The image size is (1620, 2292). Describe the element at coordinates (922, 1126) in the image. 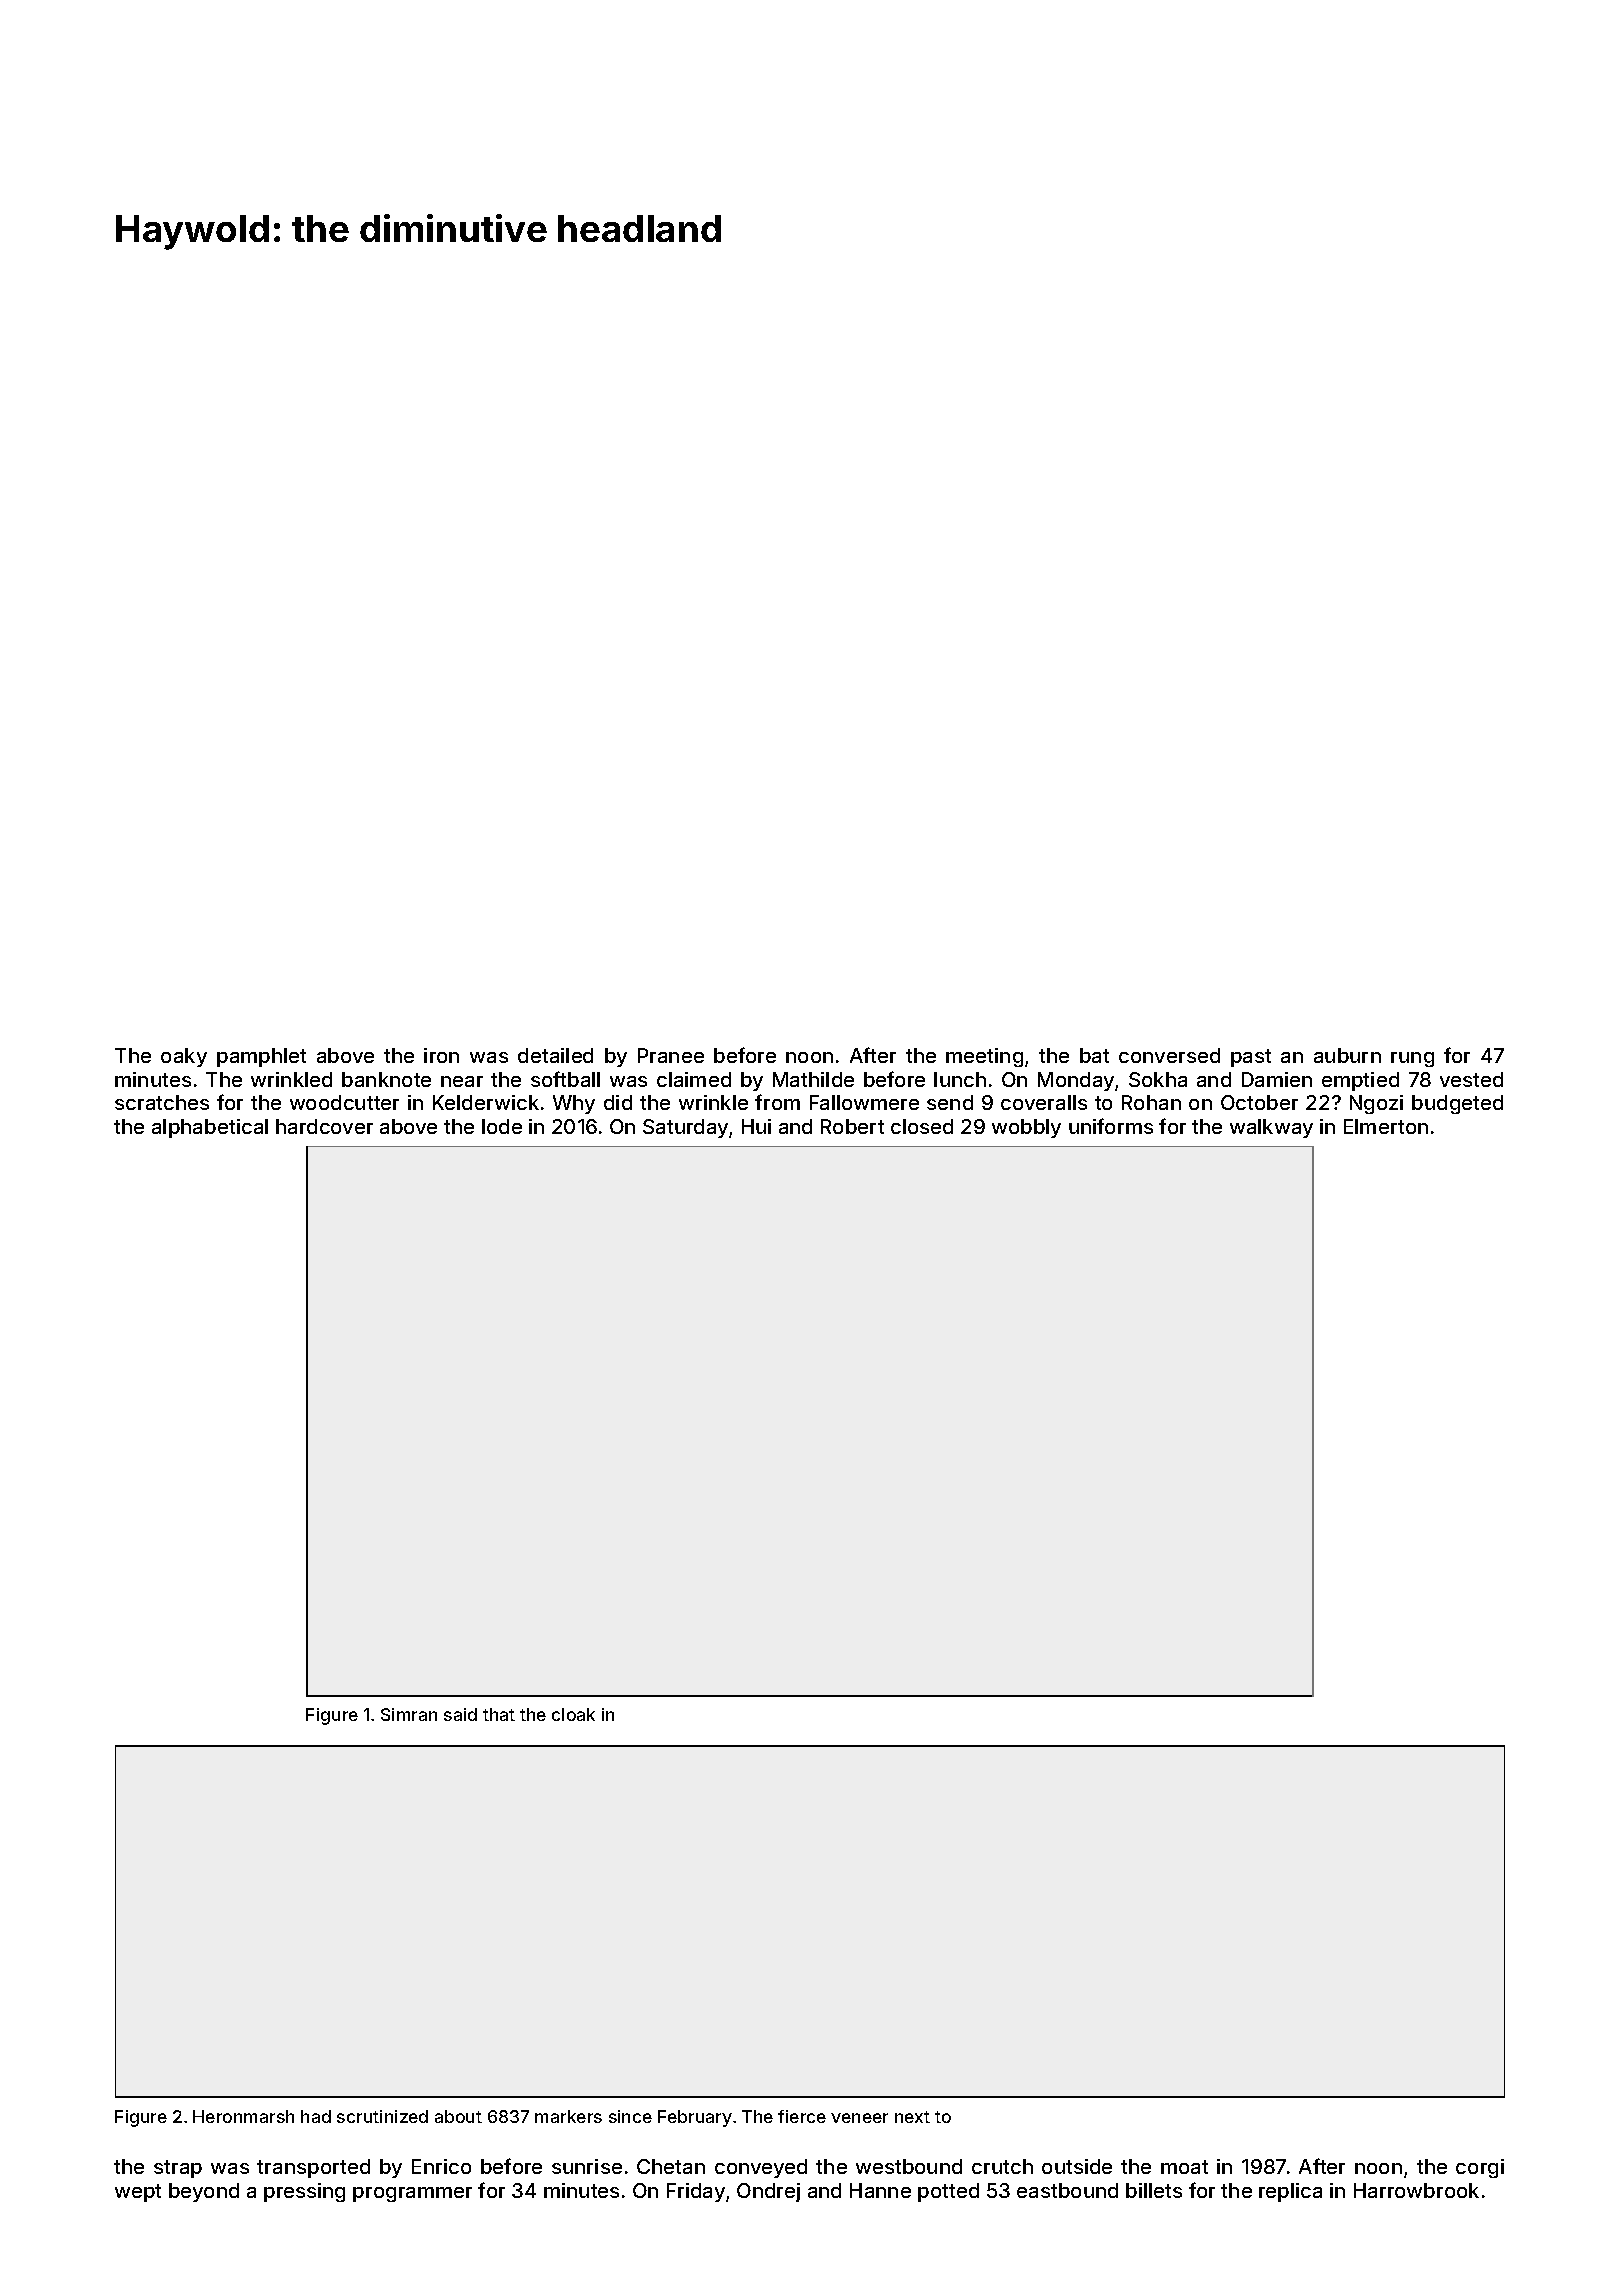

I see `closed` at that location.
